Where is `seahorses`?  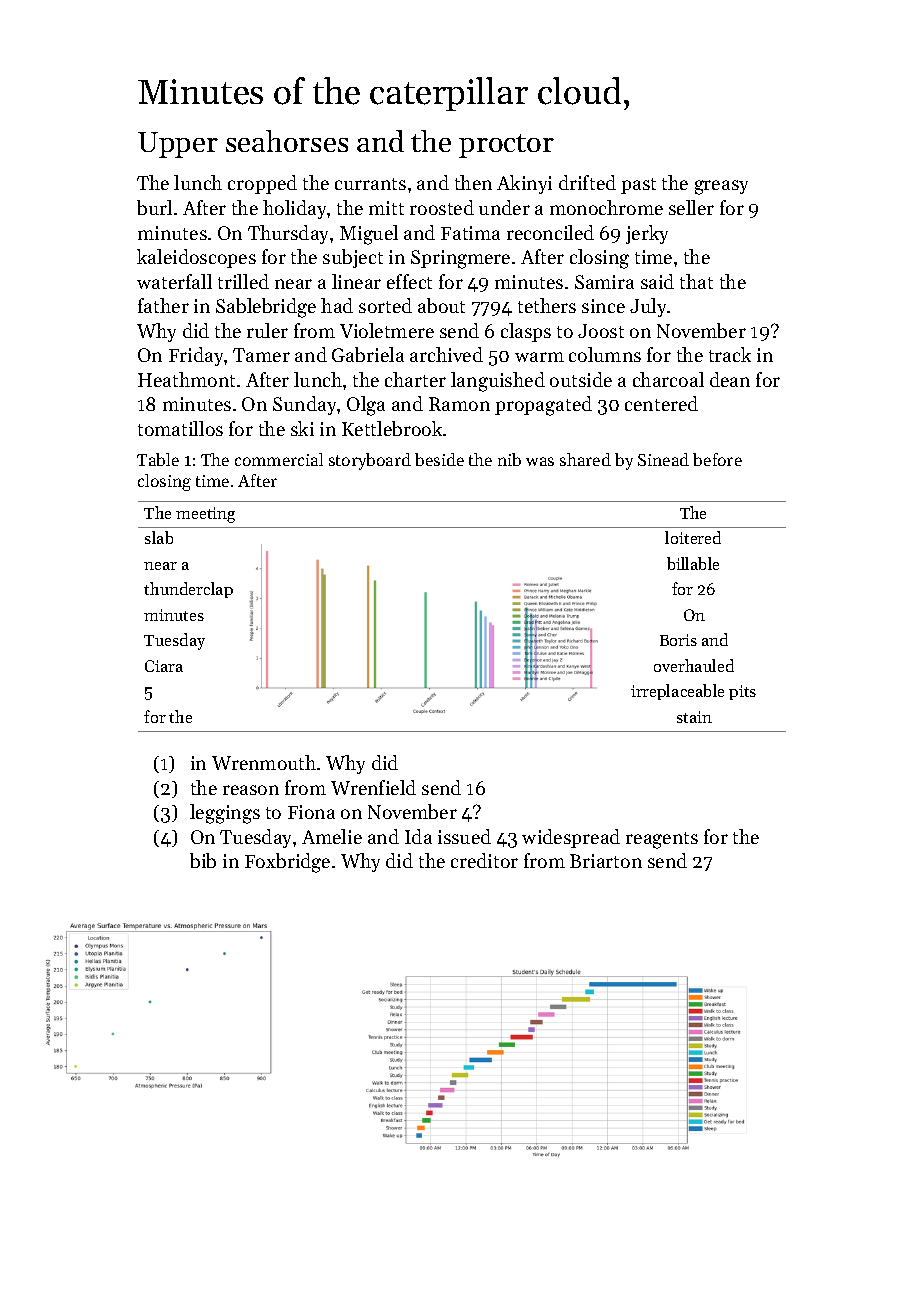
seahorses is located at coordinates (287, 141).
